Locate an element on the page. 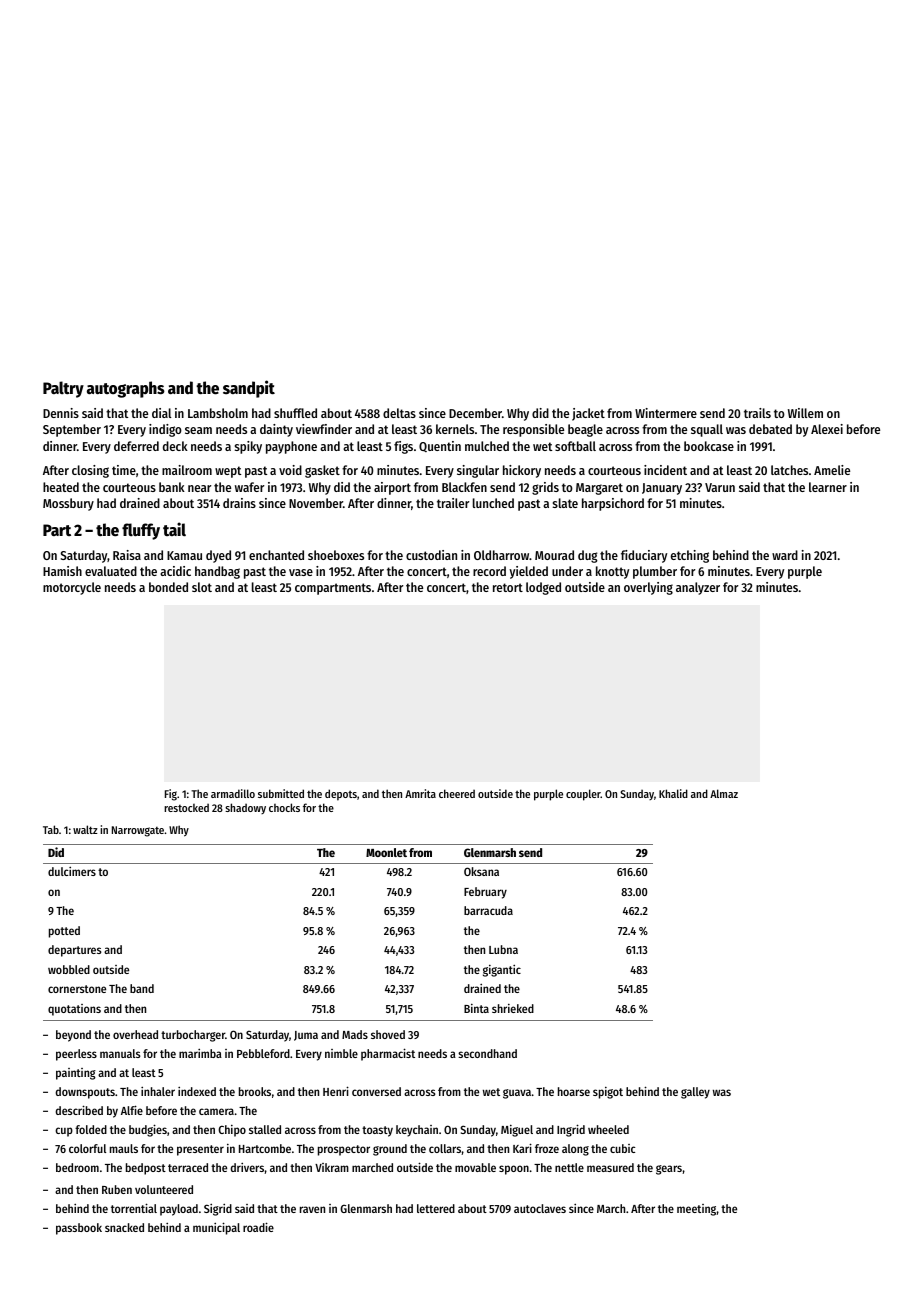 Image resolution: width=924 pixels, height=1308 pixels. depots is located at coordinates (341, 795).
